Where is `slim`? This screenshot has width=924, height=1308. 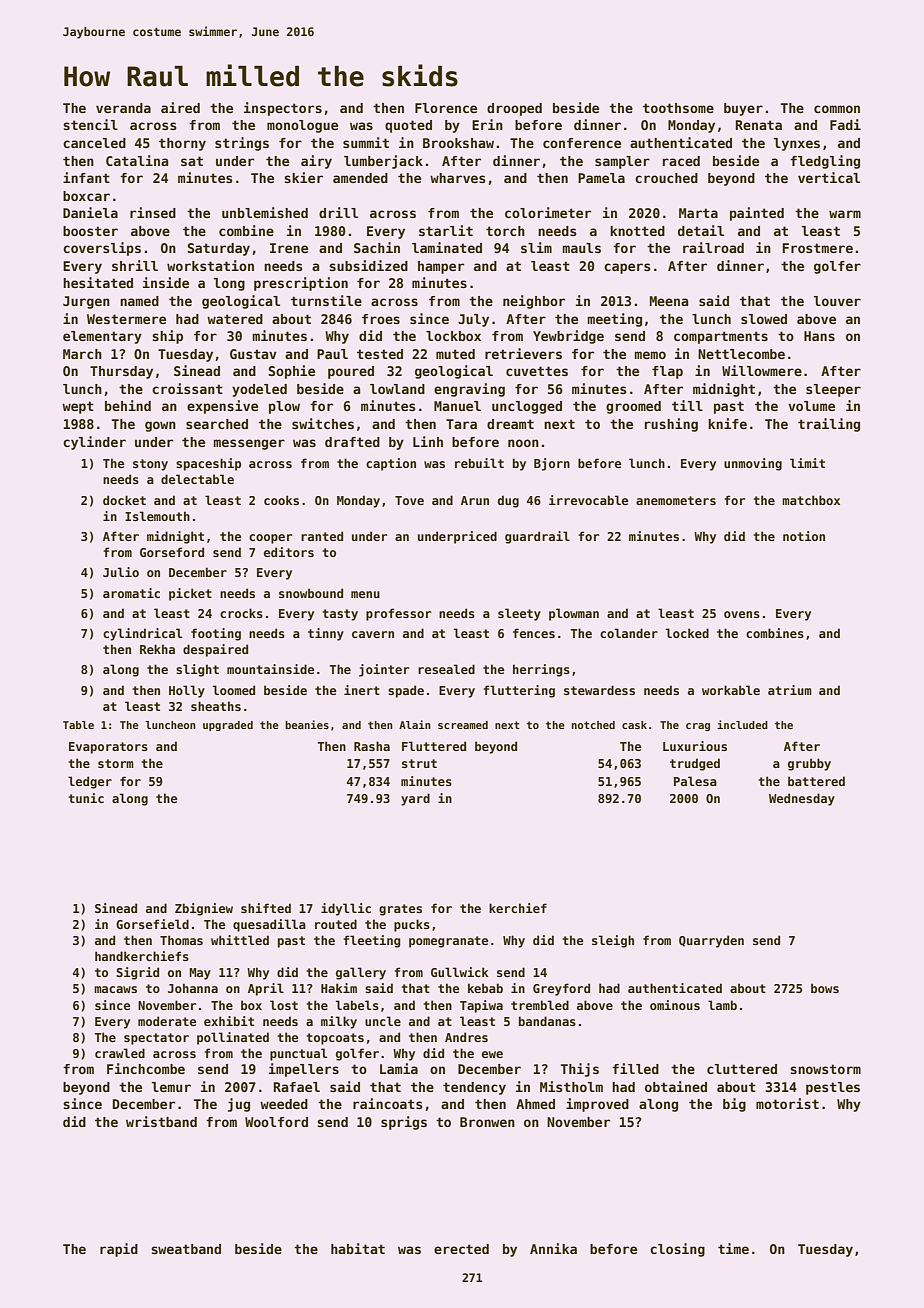 slim is located at coordinates (536, 247).
